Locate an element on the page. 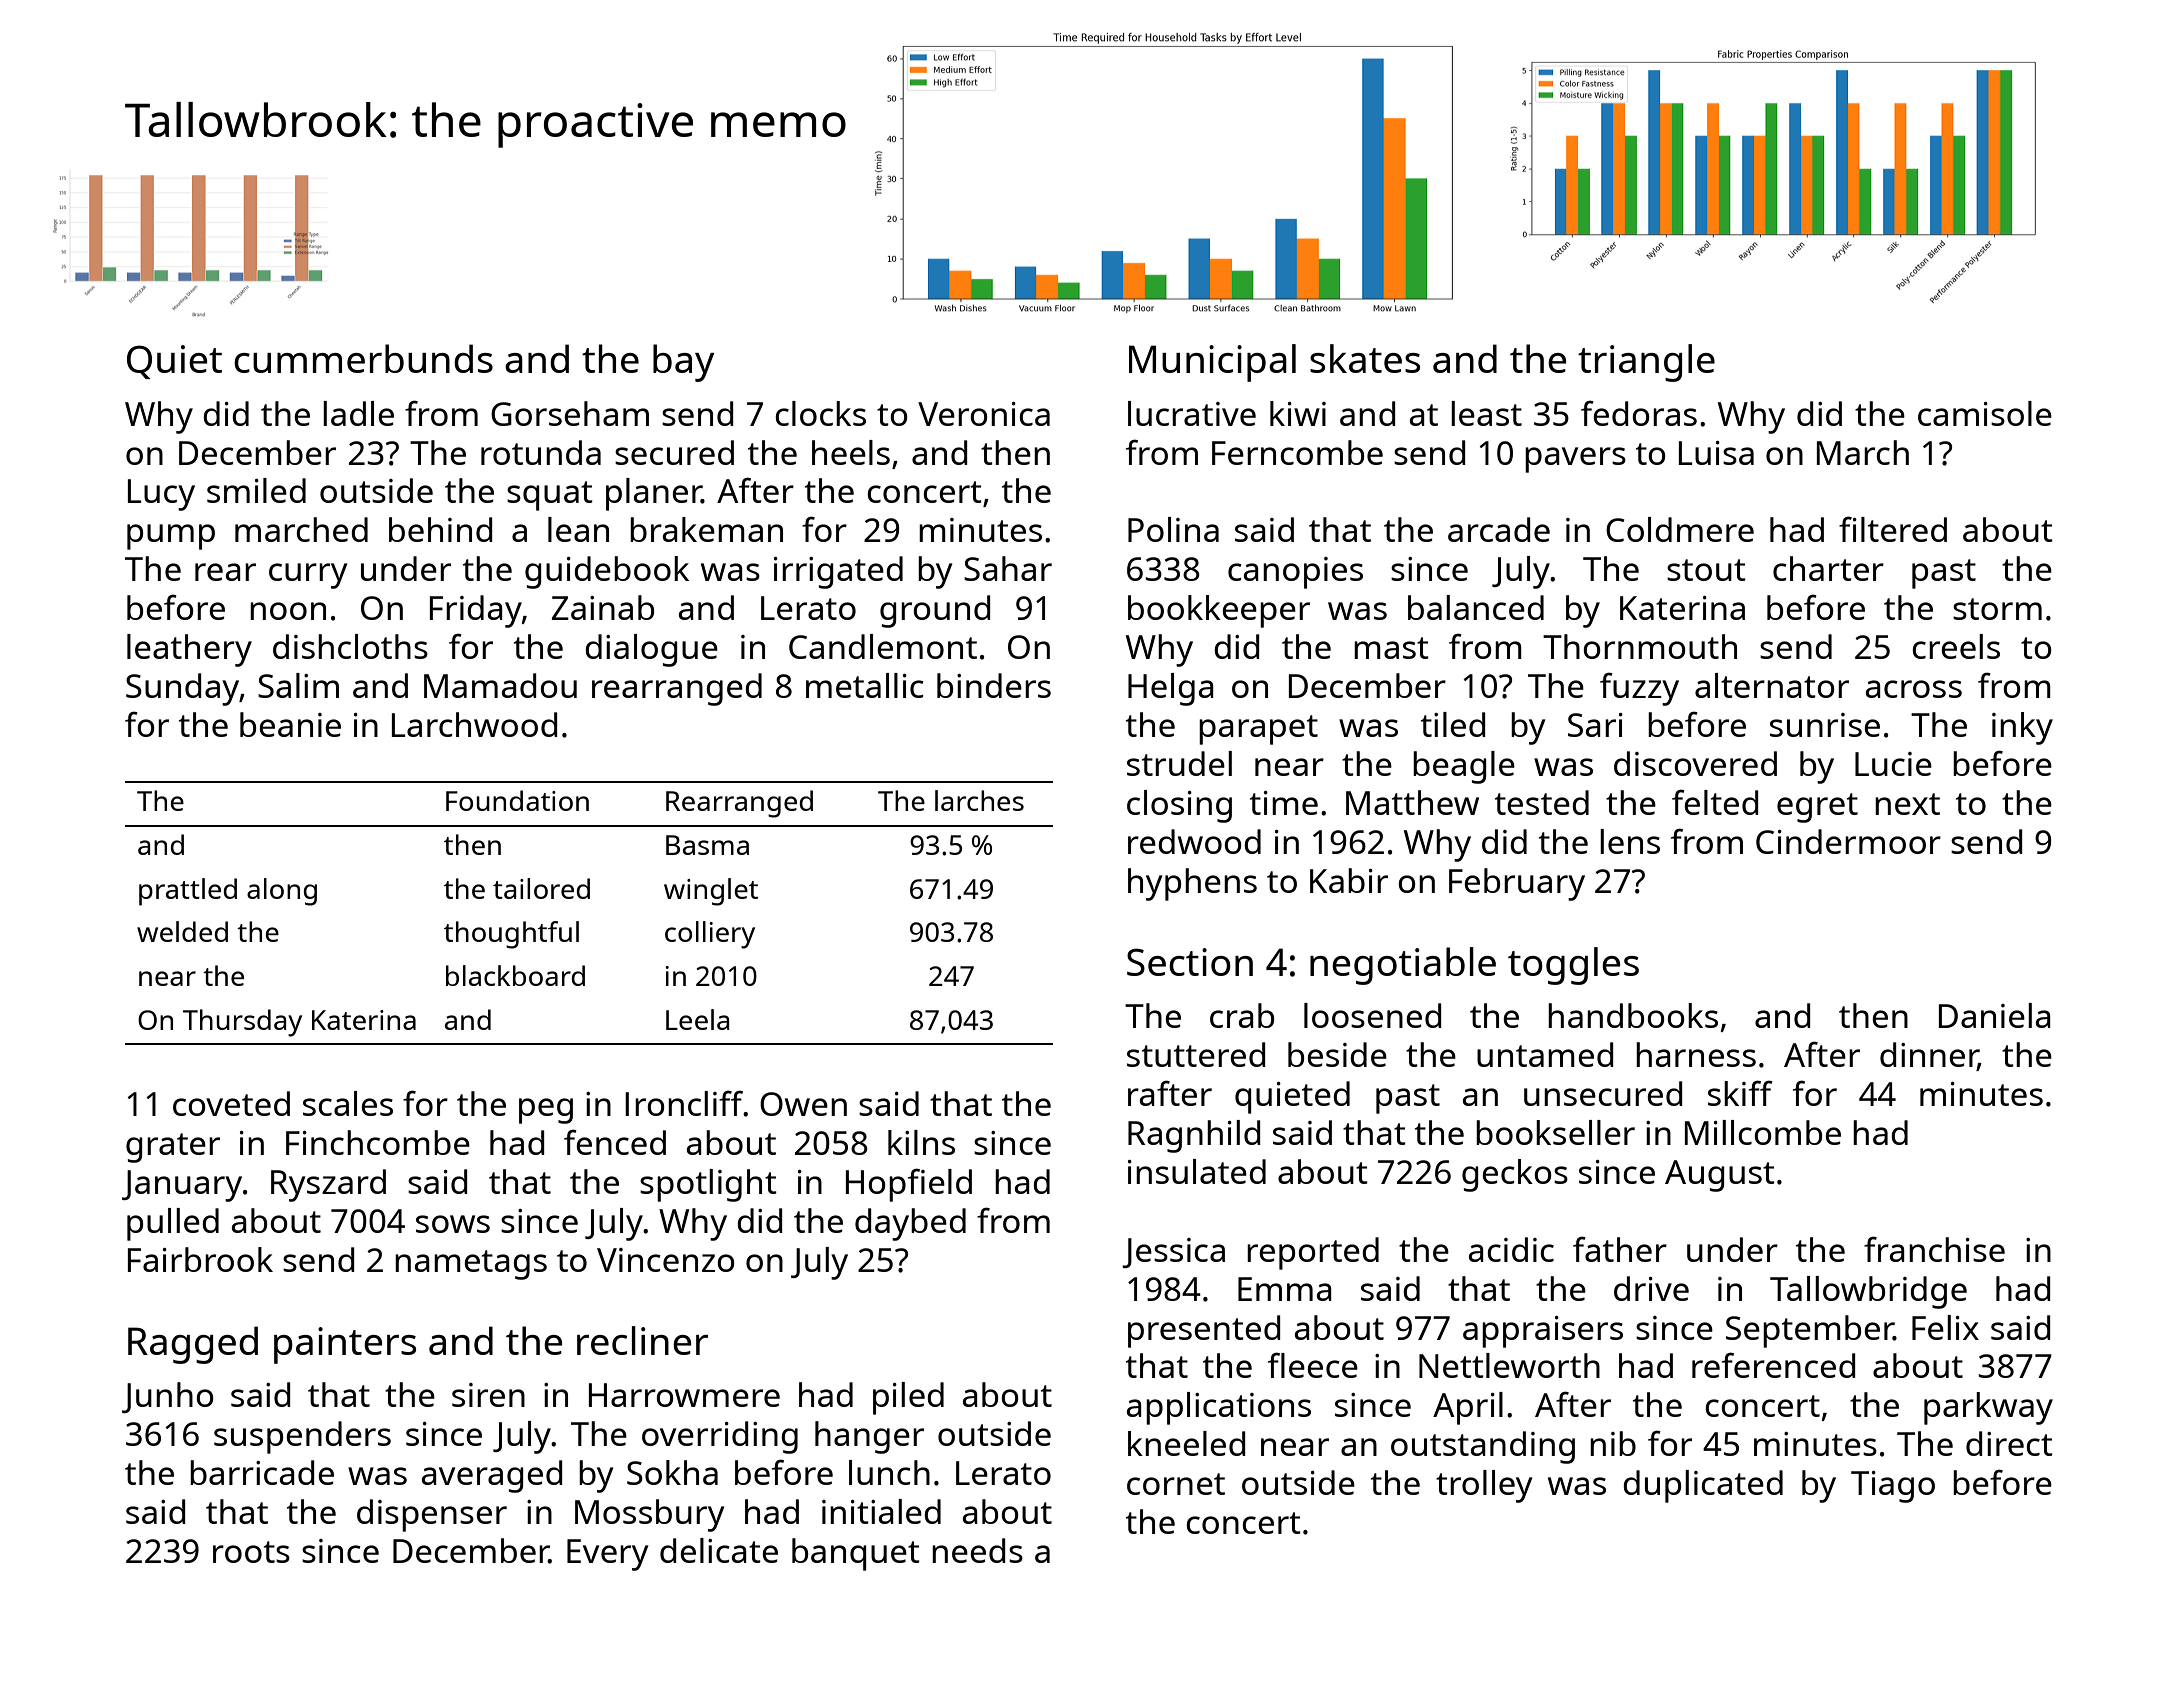 The height and width of the document is (1683, 2178). presented is located at coordinates (1204, 1331).
